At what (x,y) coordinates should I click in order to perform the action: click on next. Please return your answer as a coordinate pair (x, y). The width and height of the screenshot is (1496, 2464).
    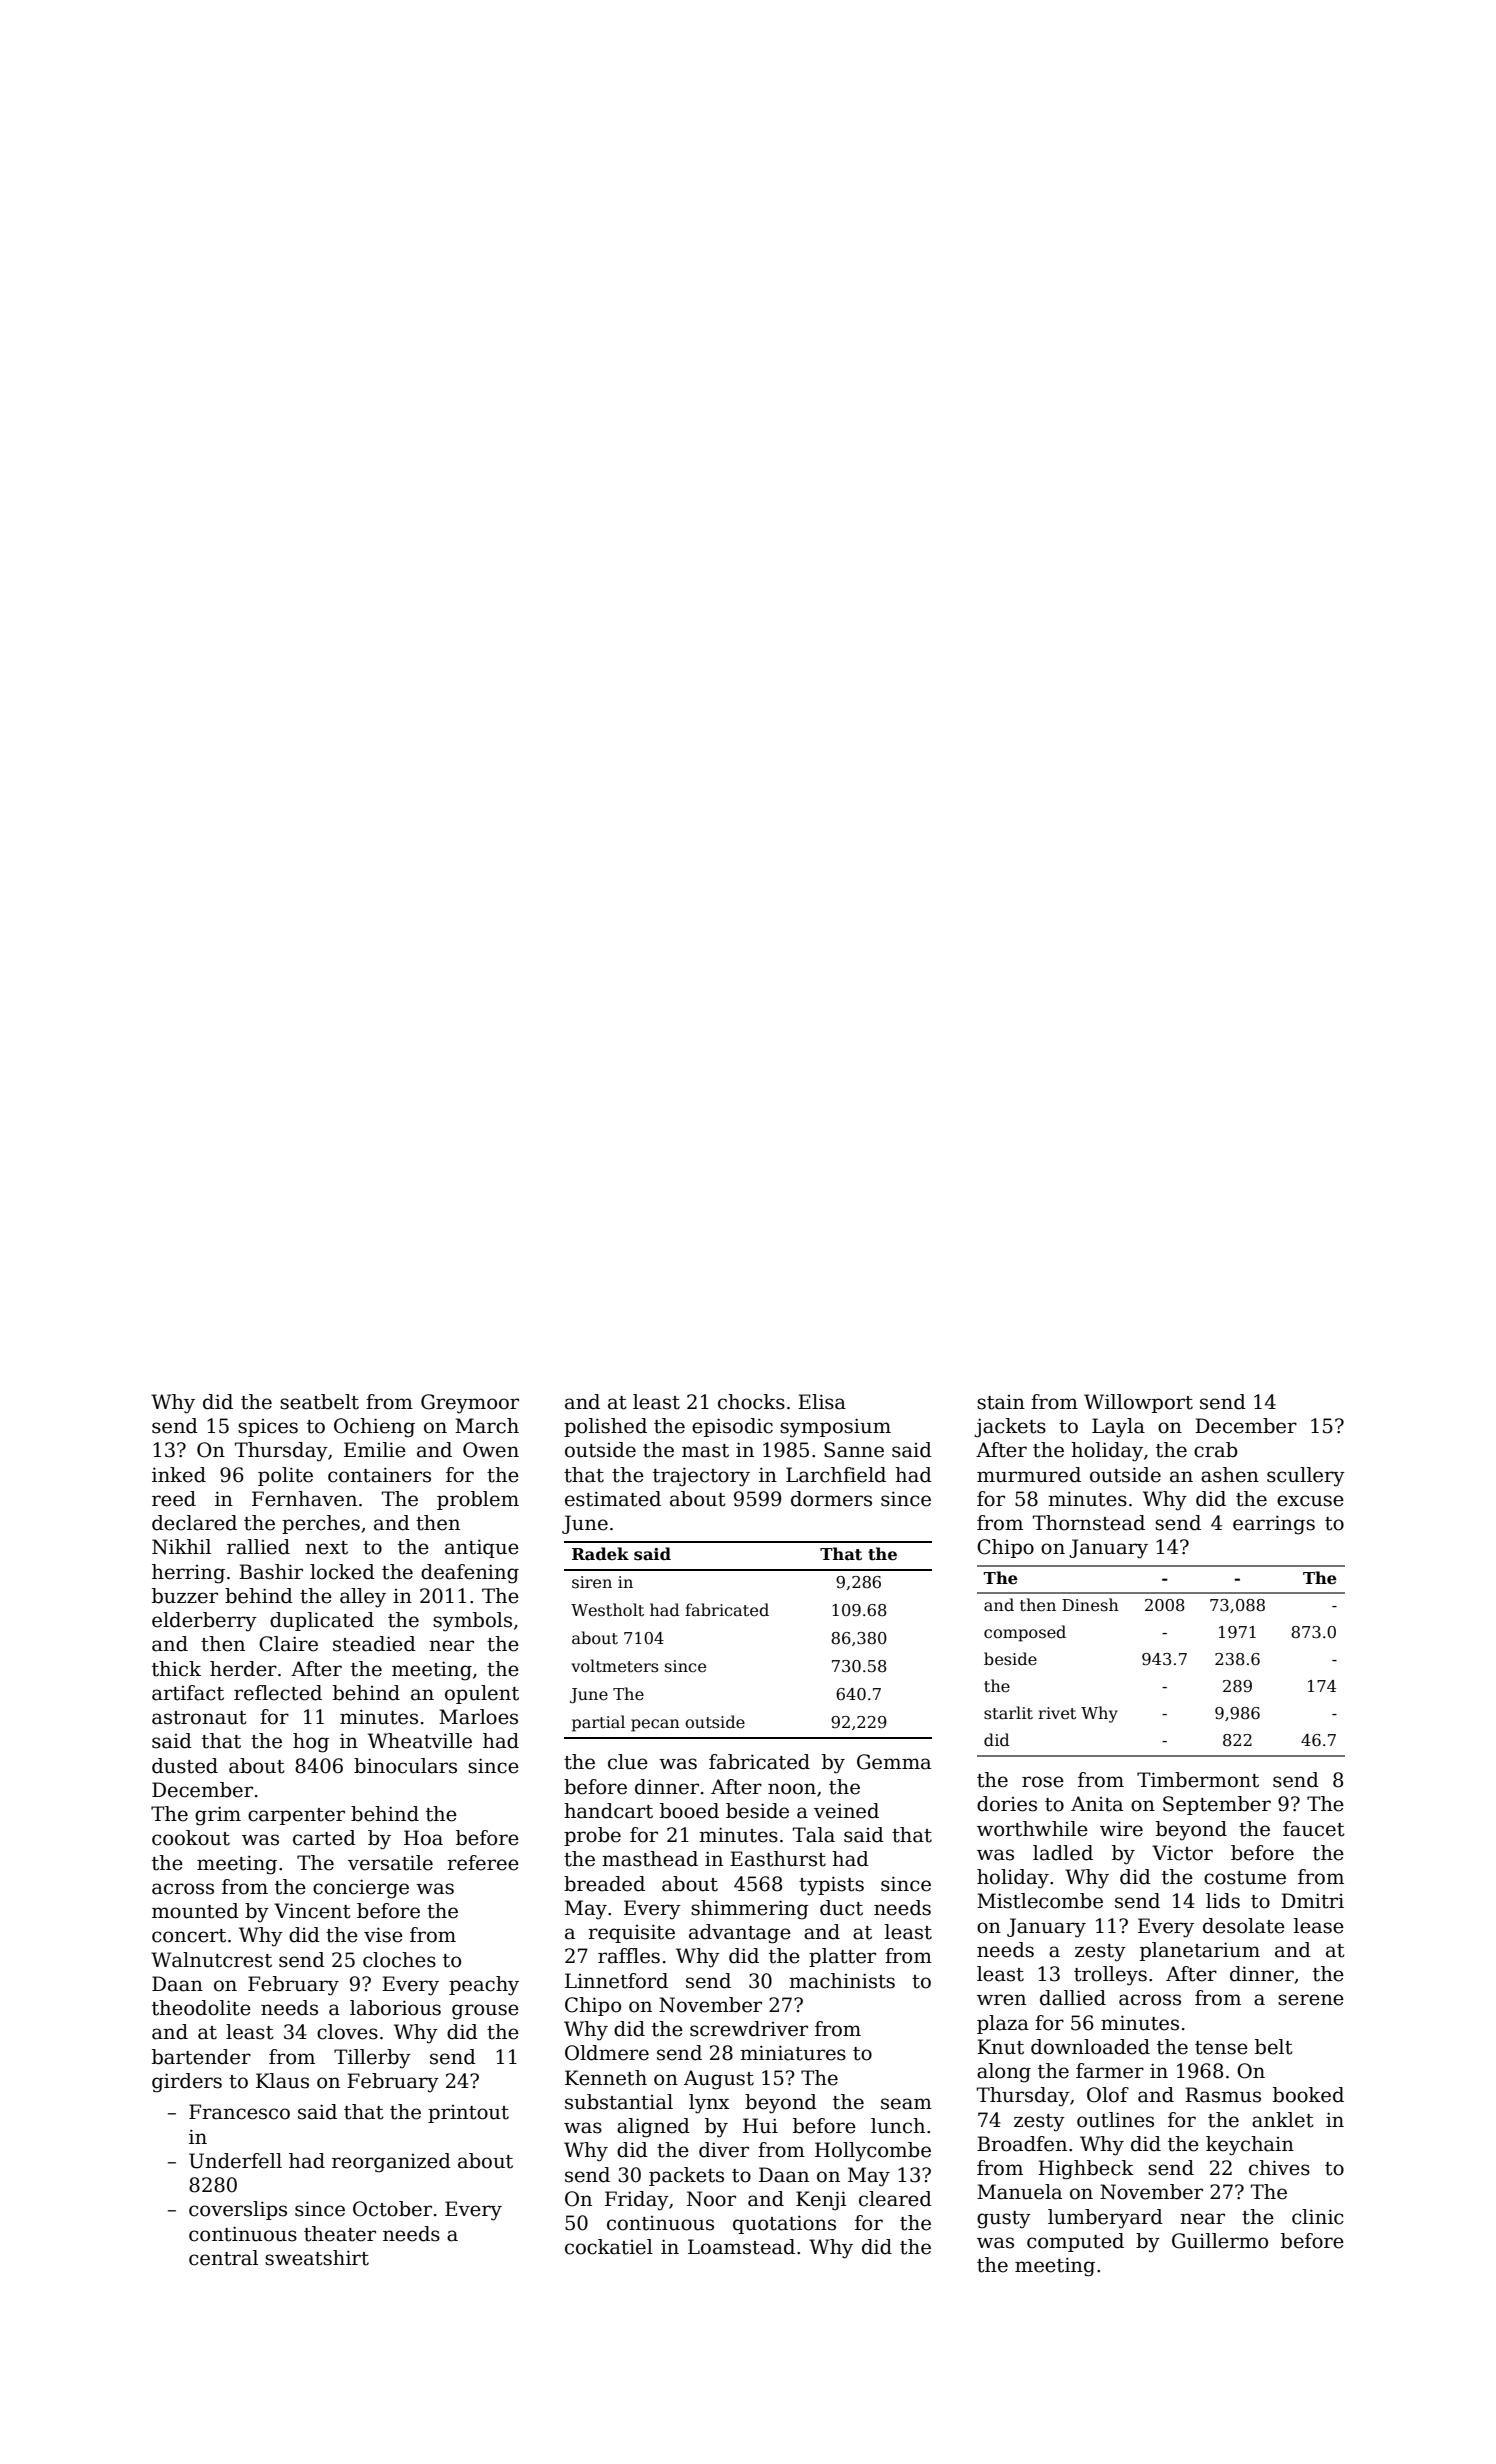
    Looking at the image, I should click on (326, 1548).
